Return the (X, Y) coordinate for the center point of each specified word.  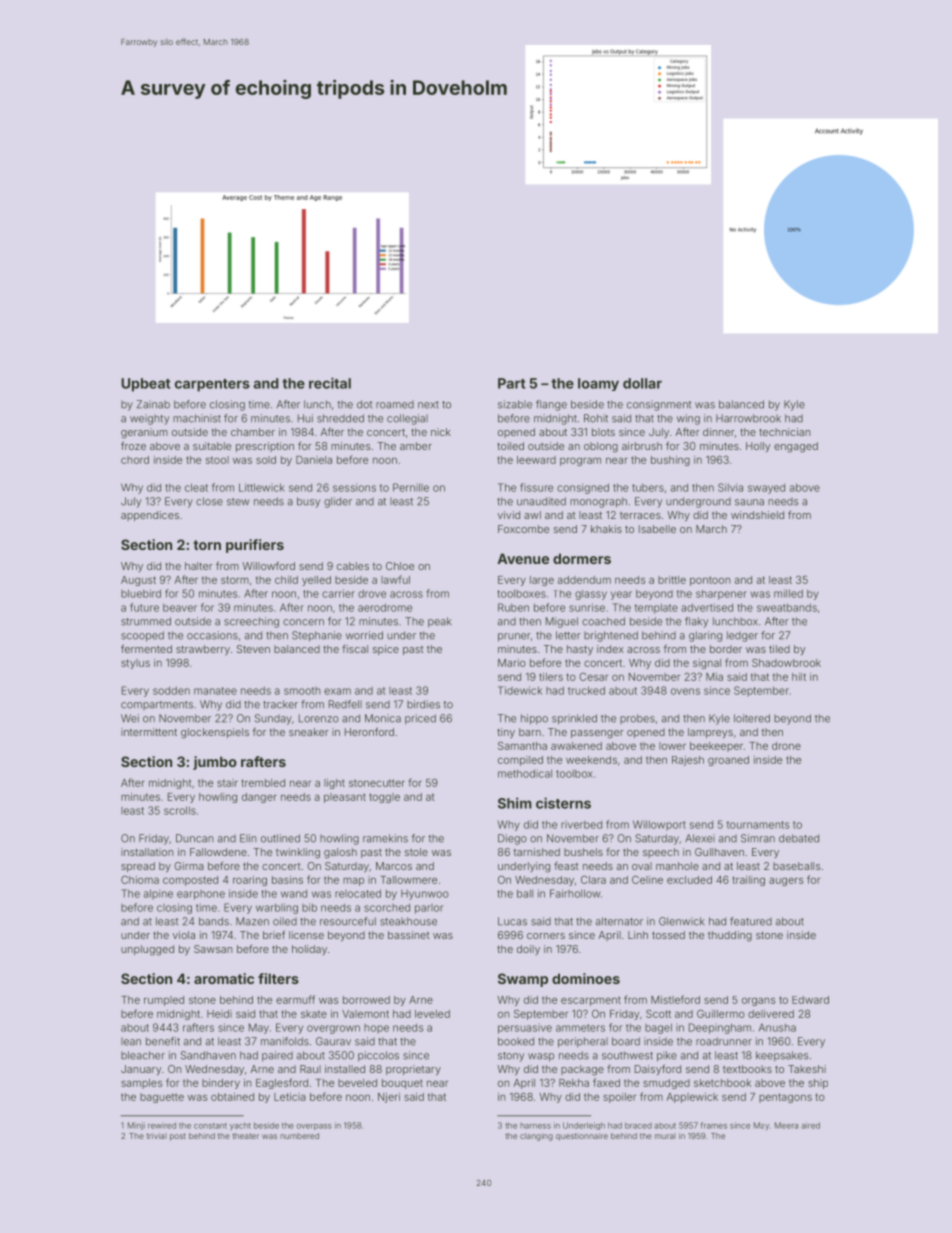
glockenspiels (215, 733)
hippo (534, 719)
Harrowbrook (748, 418)
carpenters (212, 385)
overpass (314, 1127)
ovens (685, 691)
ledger (742, 636)
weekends (591, 760)
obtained (232, 1097)
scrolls (180, 810)
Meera (786, 1125)
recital (330, 383)
